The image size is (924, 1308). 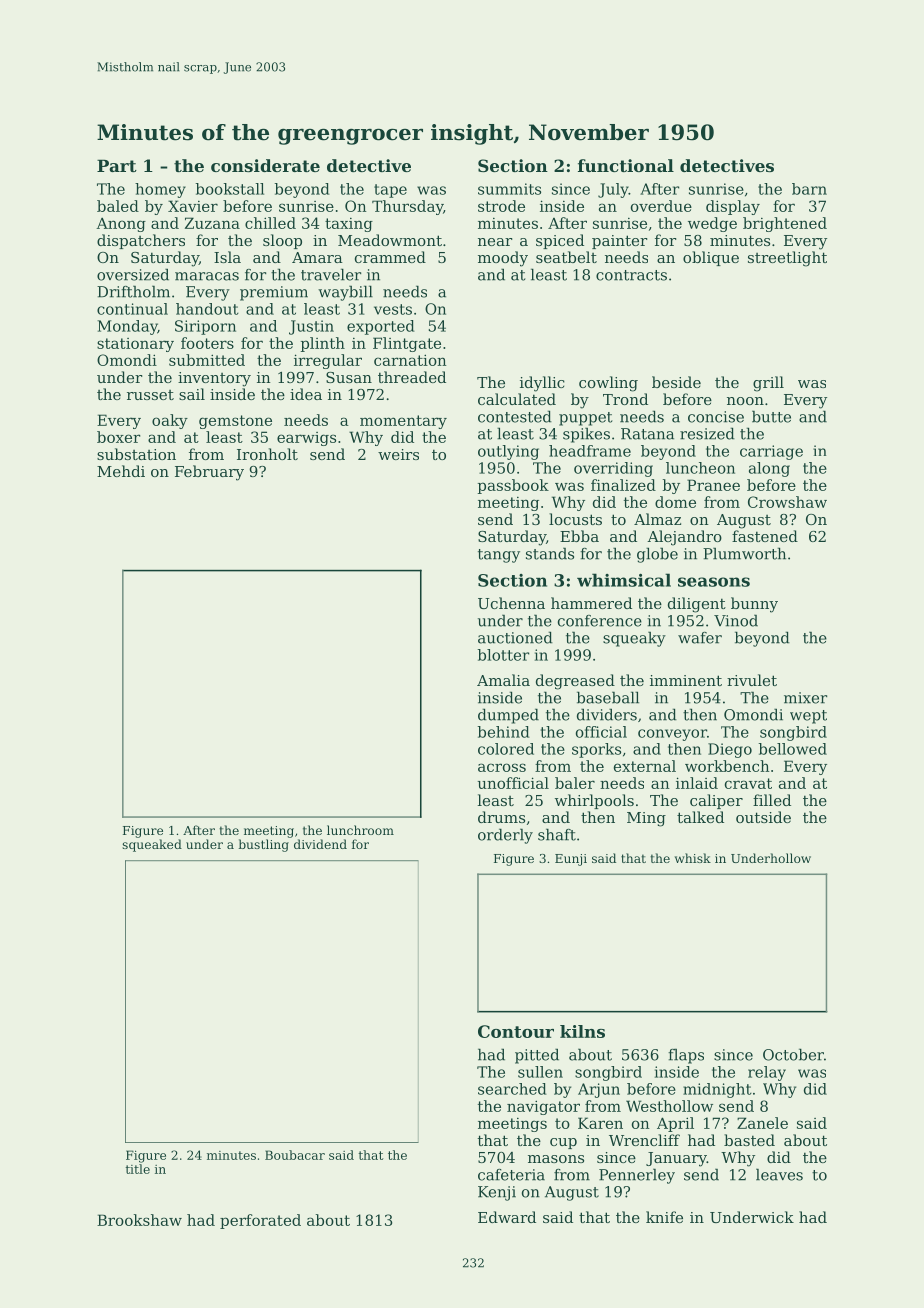 I want to click on rivulet, so click(x=752, y=680).
